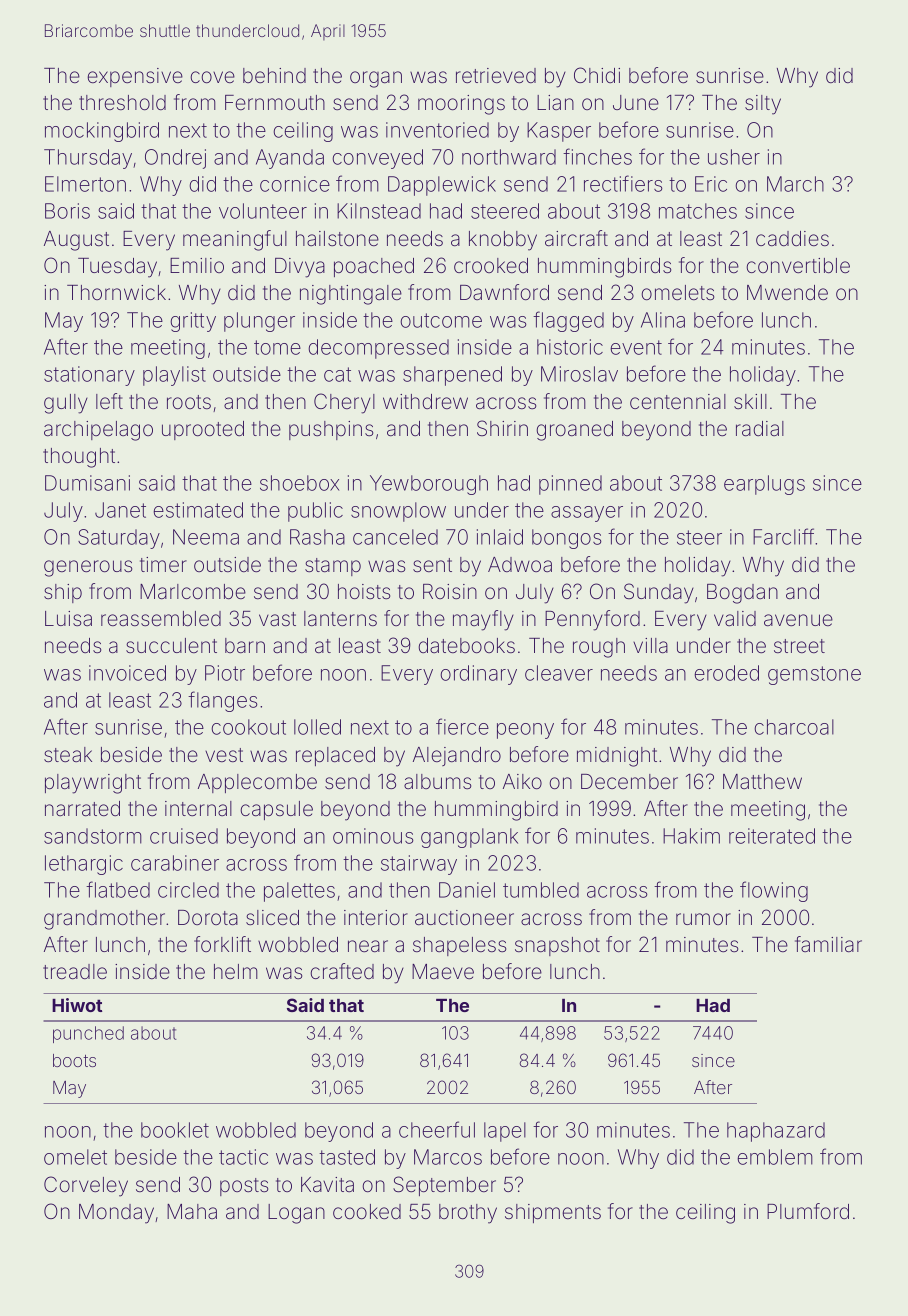 This screenshot has width=908, height=1316. What do you see at coordinates (734, 157) in the screenshot?
I see `usher` at bounding box center [734, 157].
